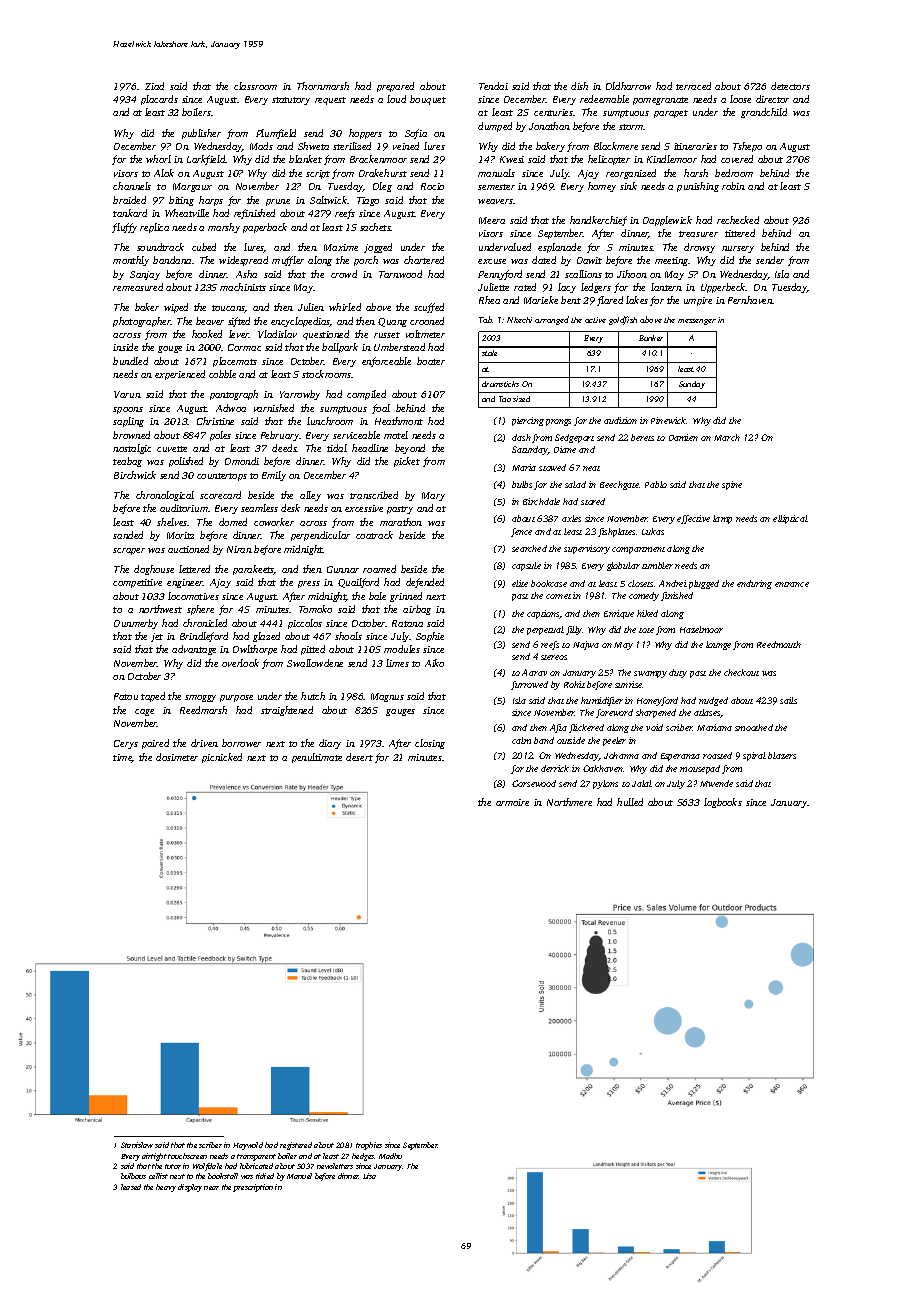 This screenshot has height=1308, width=924. Describe the element at coordinates (569, 802) in the screenshot. I see `Northmere` at that location.
